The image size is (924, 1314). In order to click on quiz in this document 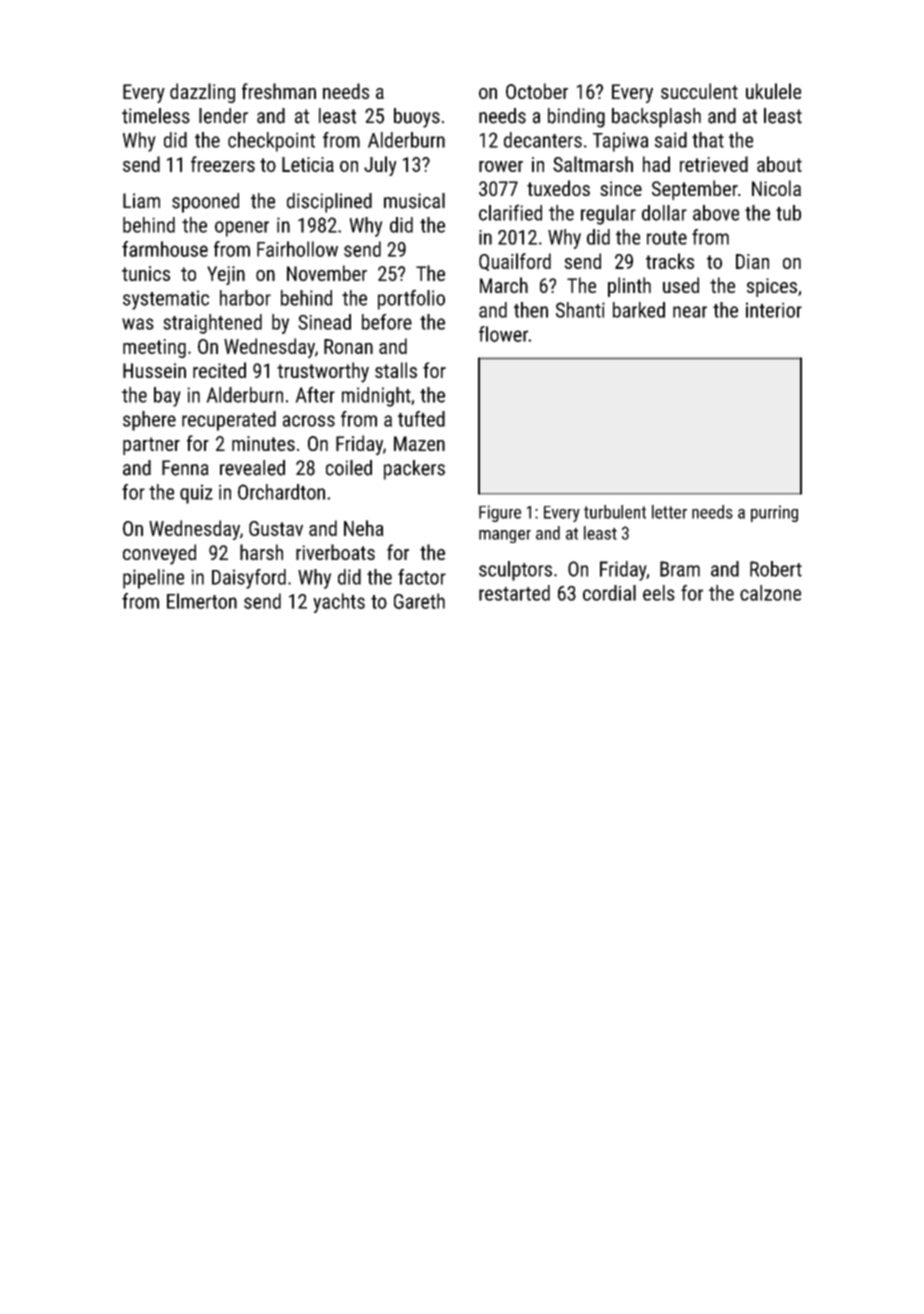, I will do `click(196, 494)`.
